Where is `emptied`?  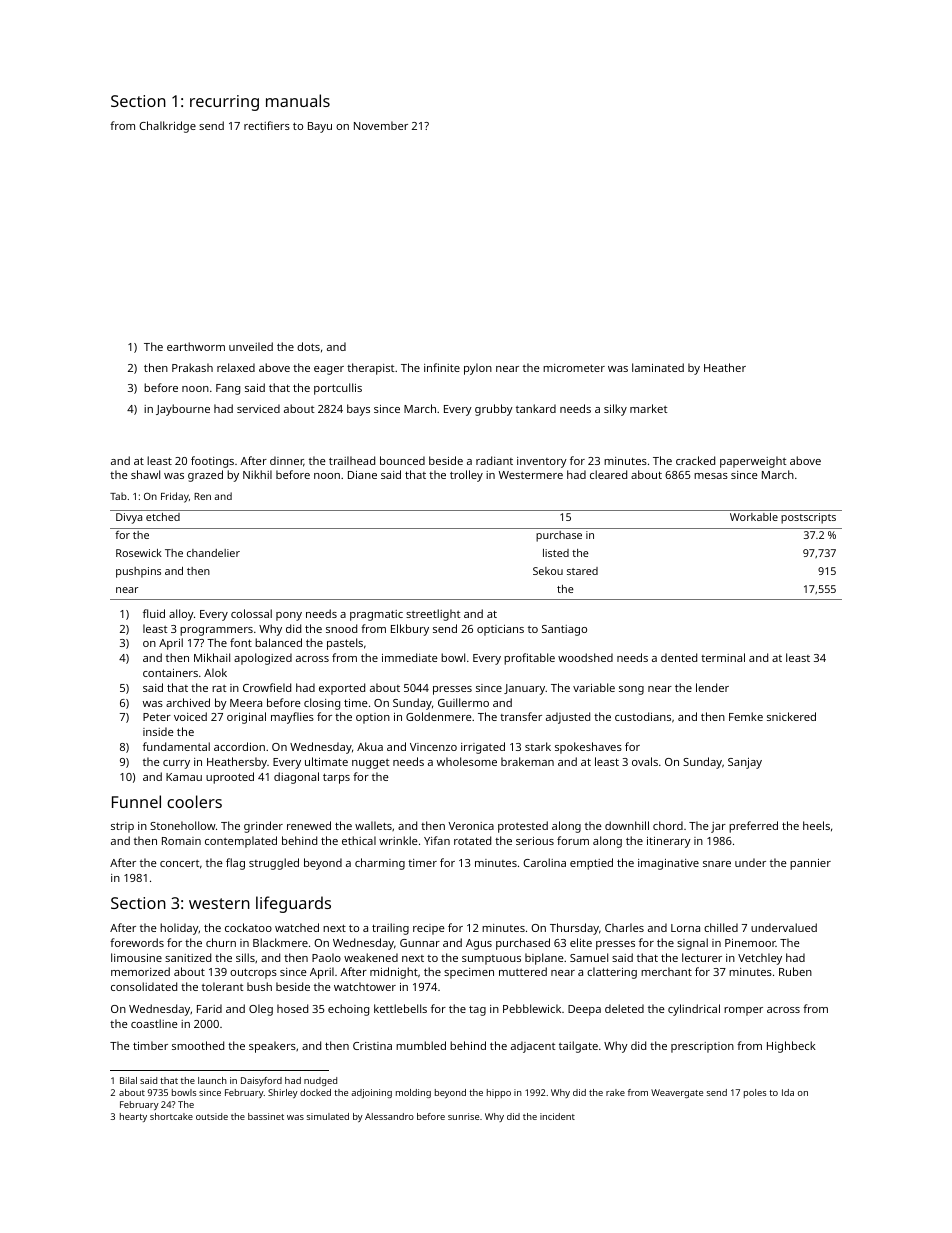 emptied is located at coordinates (591, 864).
